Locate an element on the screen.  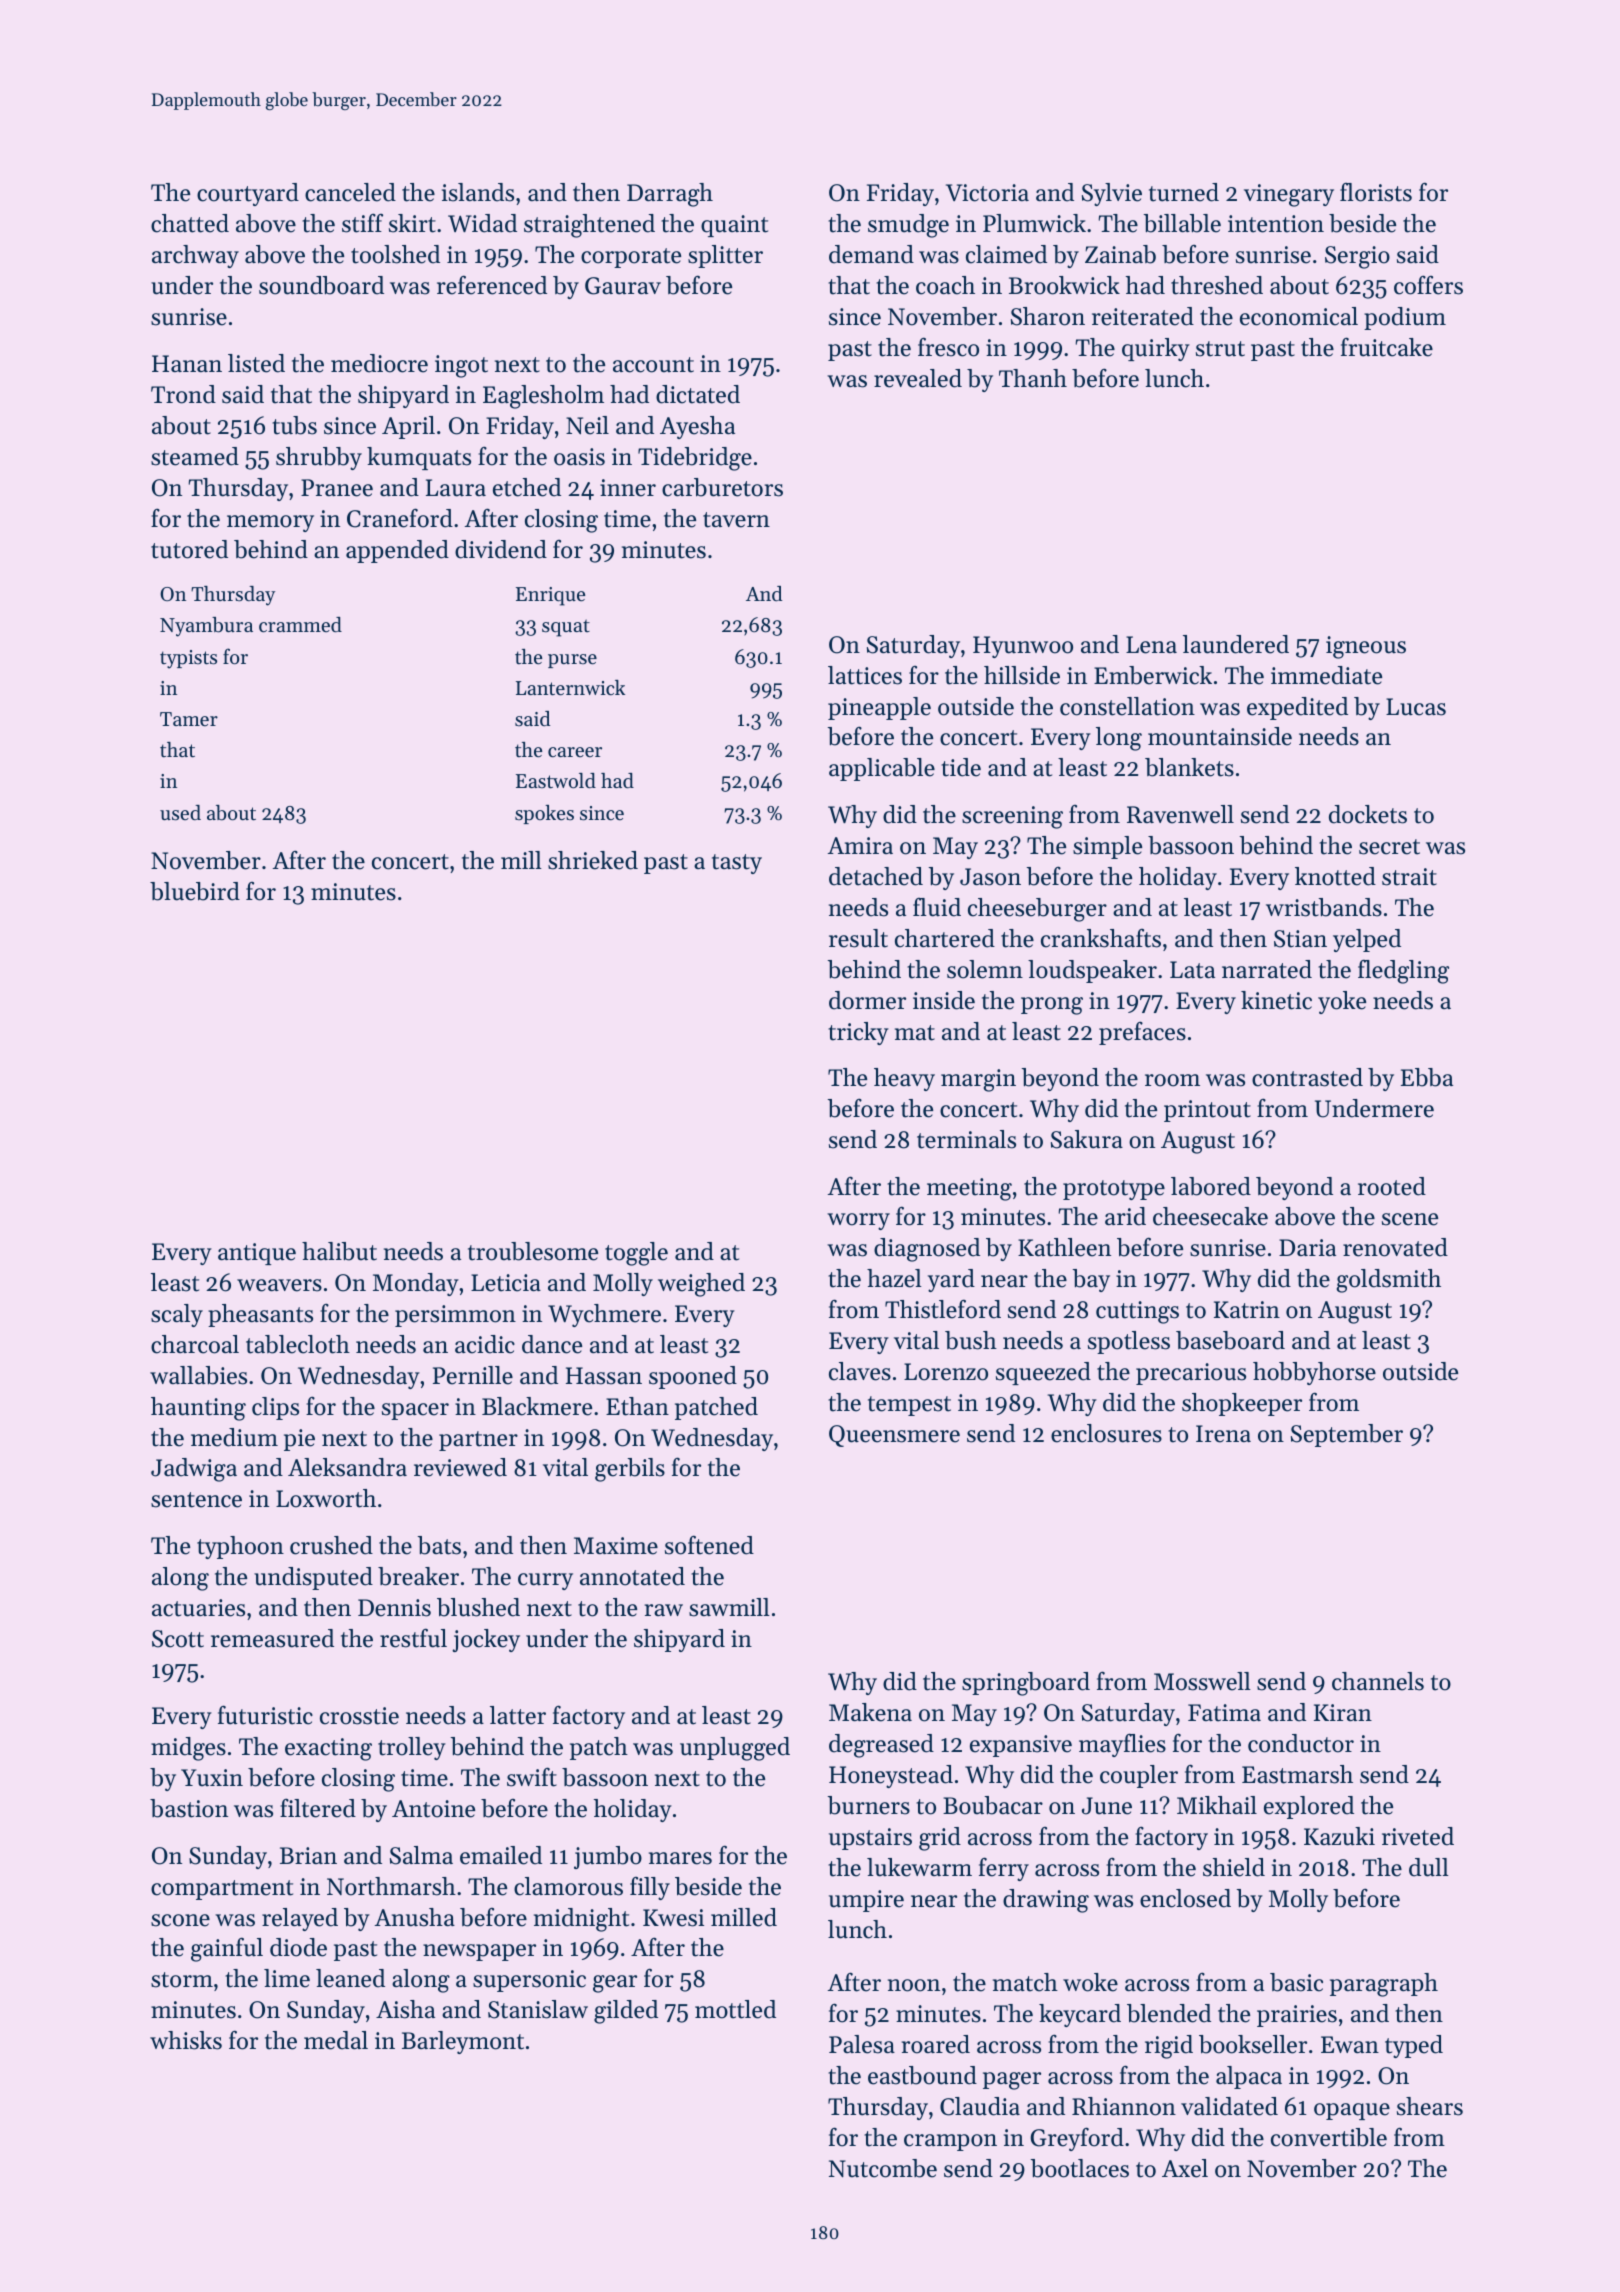
Lena is located at coordinates (1151, 645).
